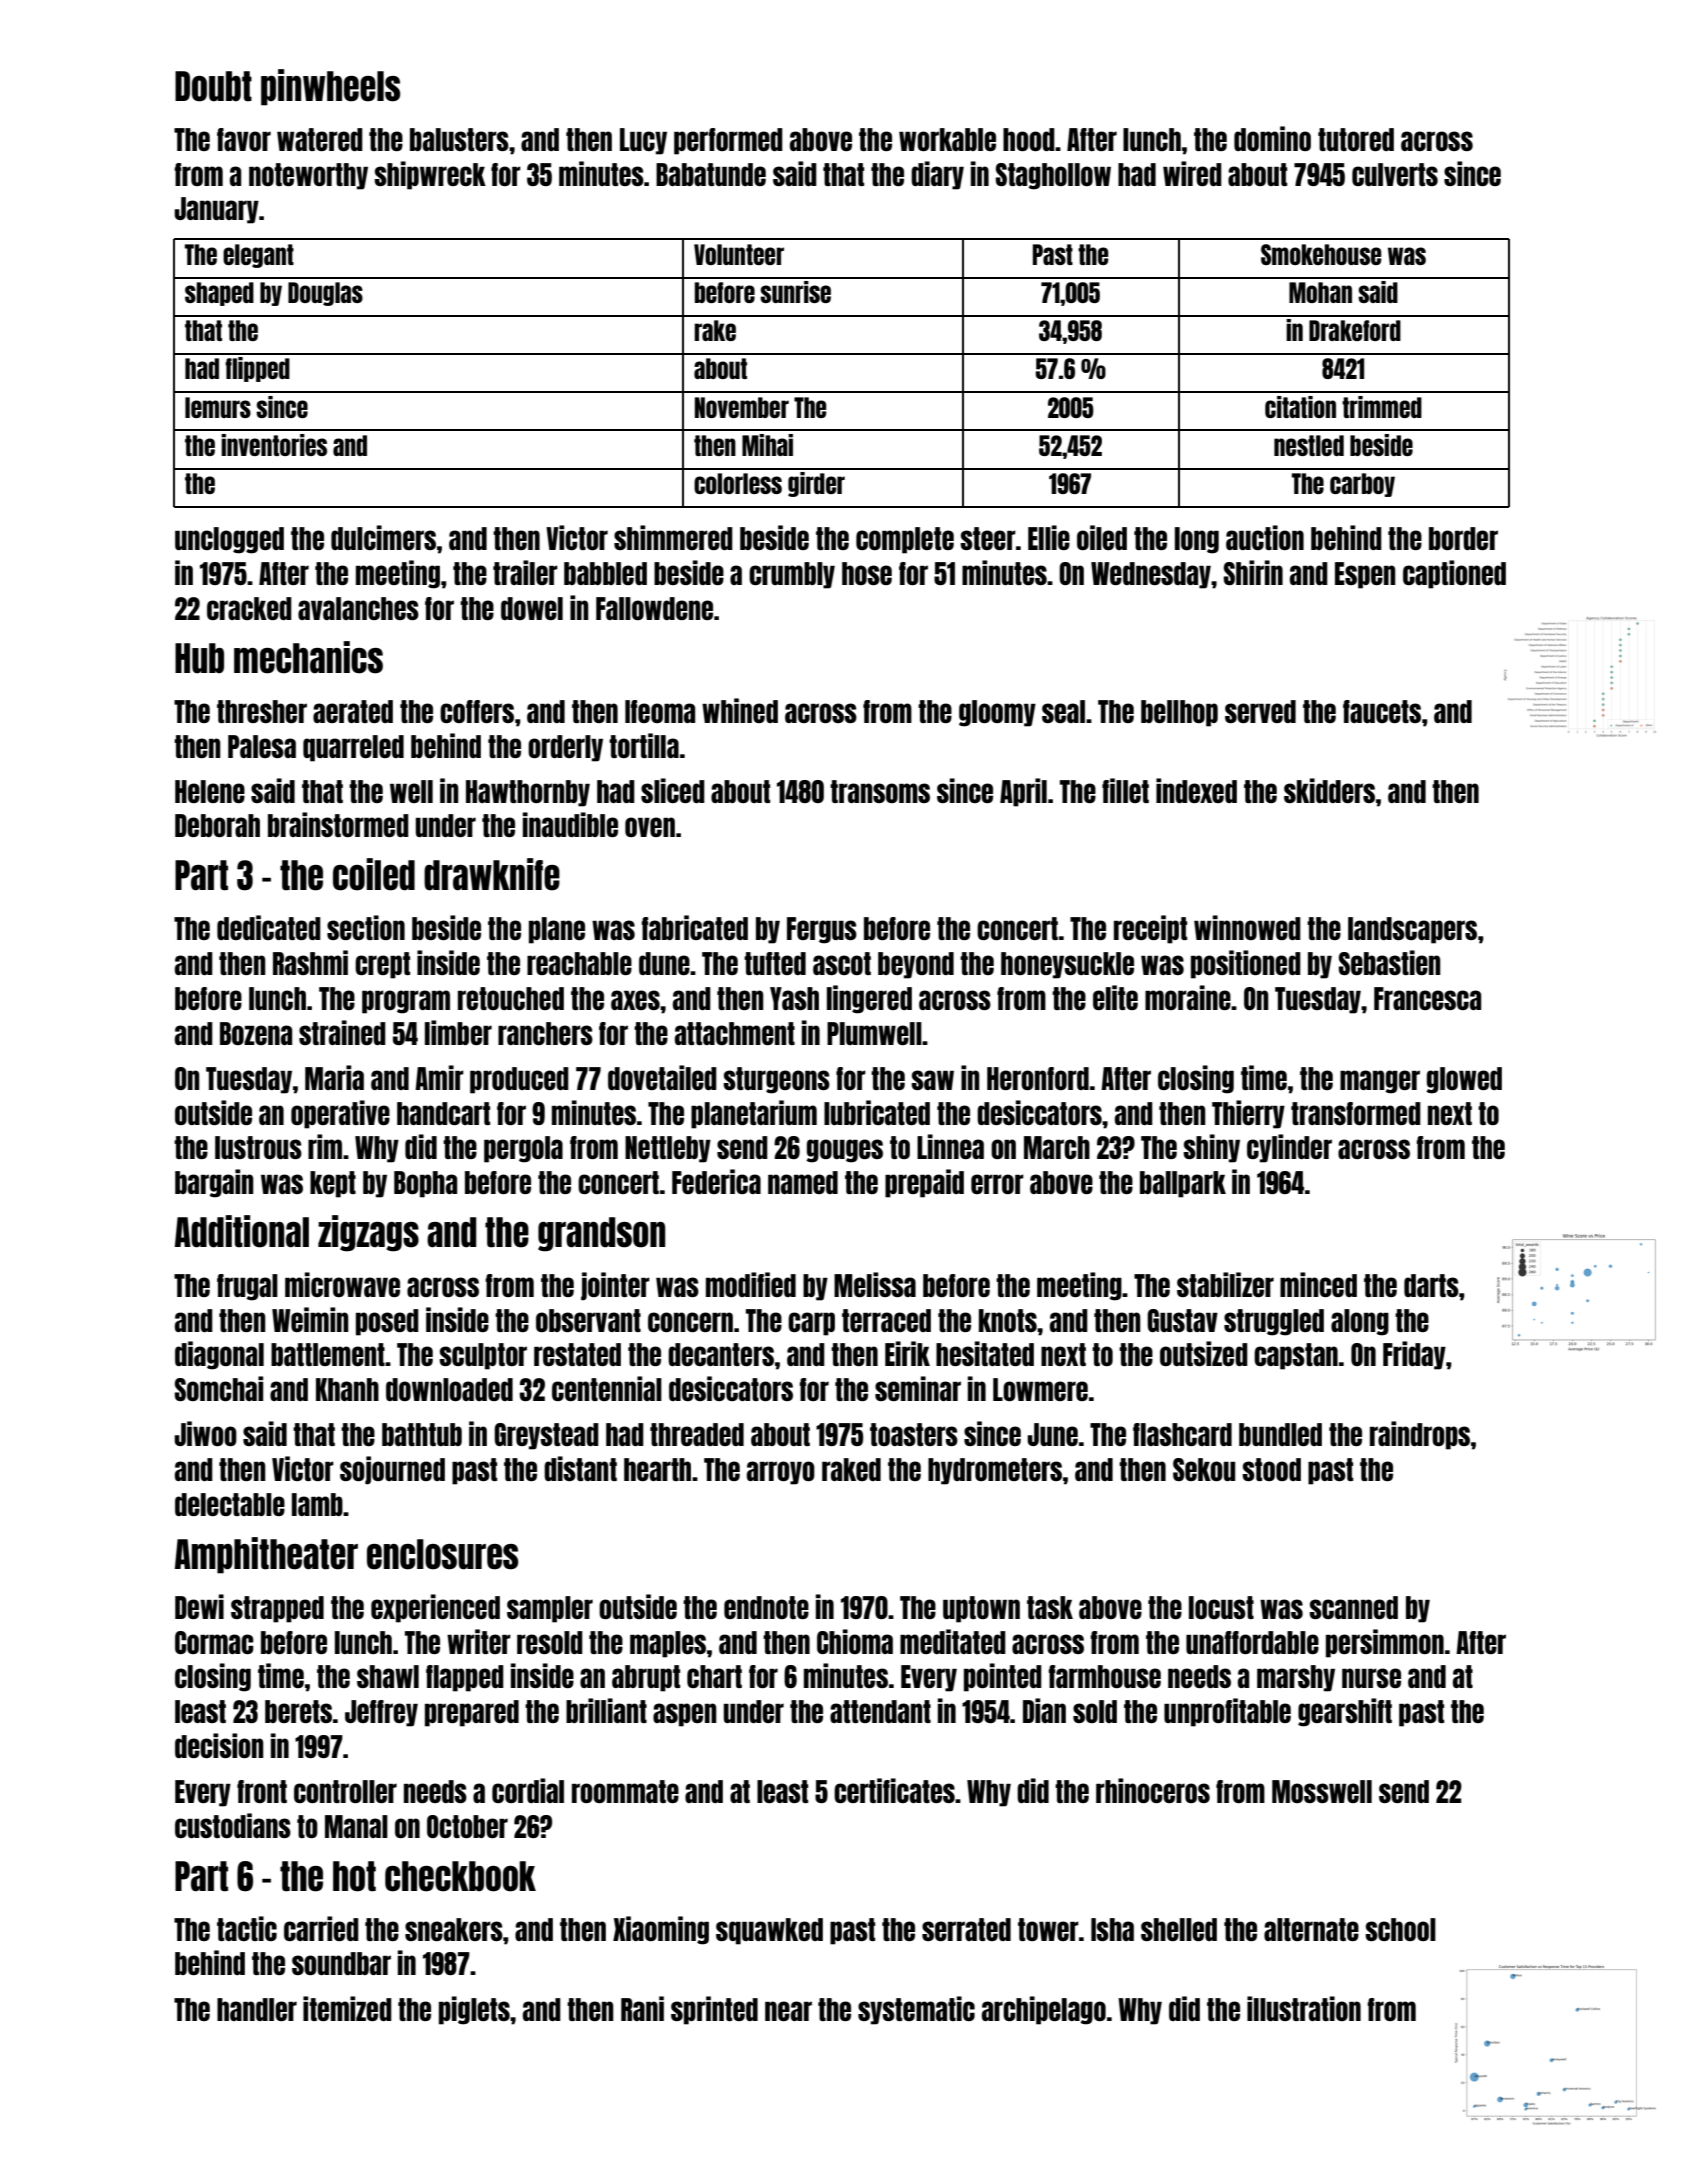  I want to click on endnote, so click(766, 1607).
